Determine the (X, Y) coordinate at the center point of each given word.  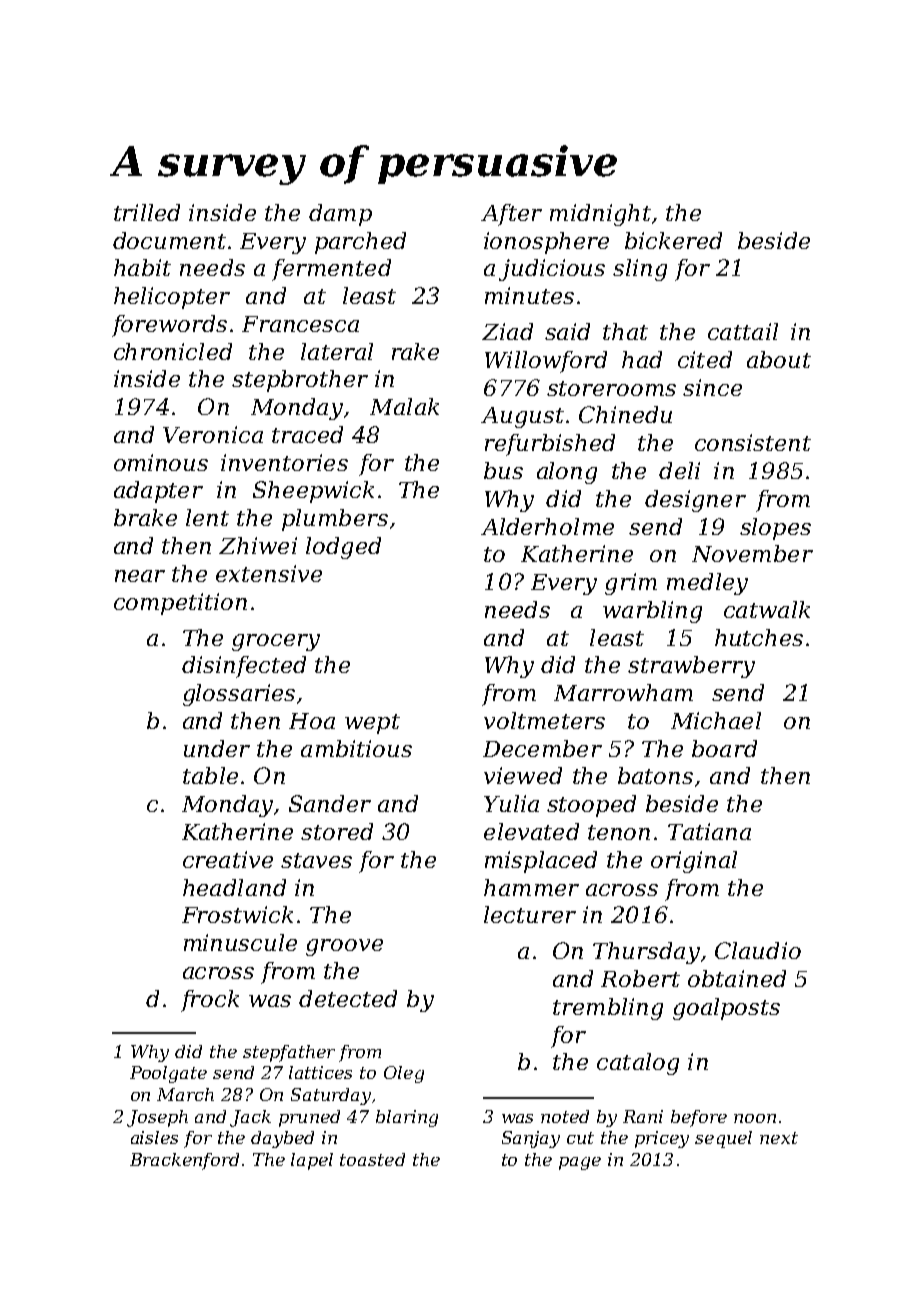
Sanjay (531, 1139)
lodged (343, 548)
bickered (673, 240)
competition (180, 604)
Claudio (758, 950)
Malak (404, 406)
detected (348, 998)
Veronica (213, 434)
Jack (250, 1118)
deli (679, 470)
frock (210, 1001)
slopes (775, 529)
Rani (643, 1116)
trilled (147, 212)
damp (340, 215)
